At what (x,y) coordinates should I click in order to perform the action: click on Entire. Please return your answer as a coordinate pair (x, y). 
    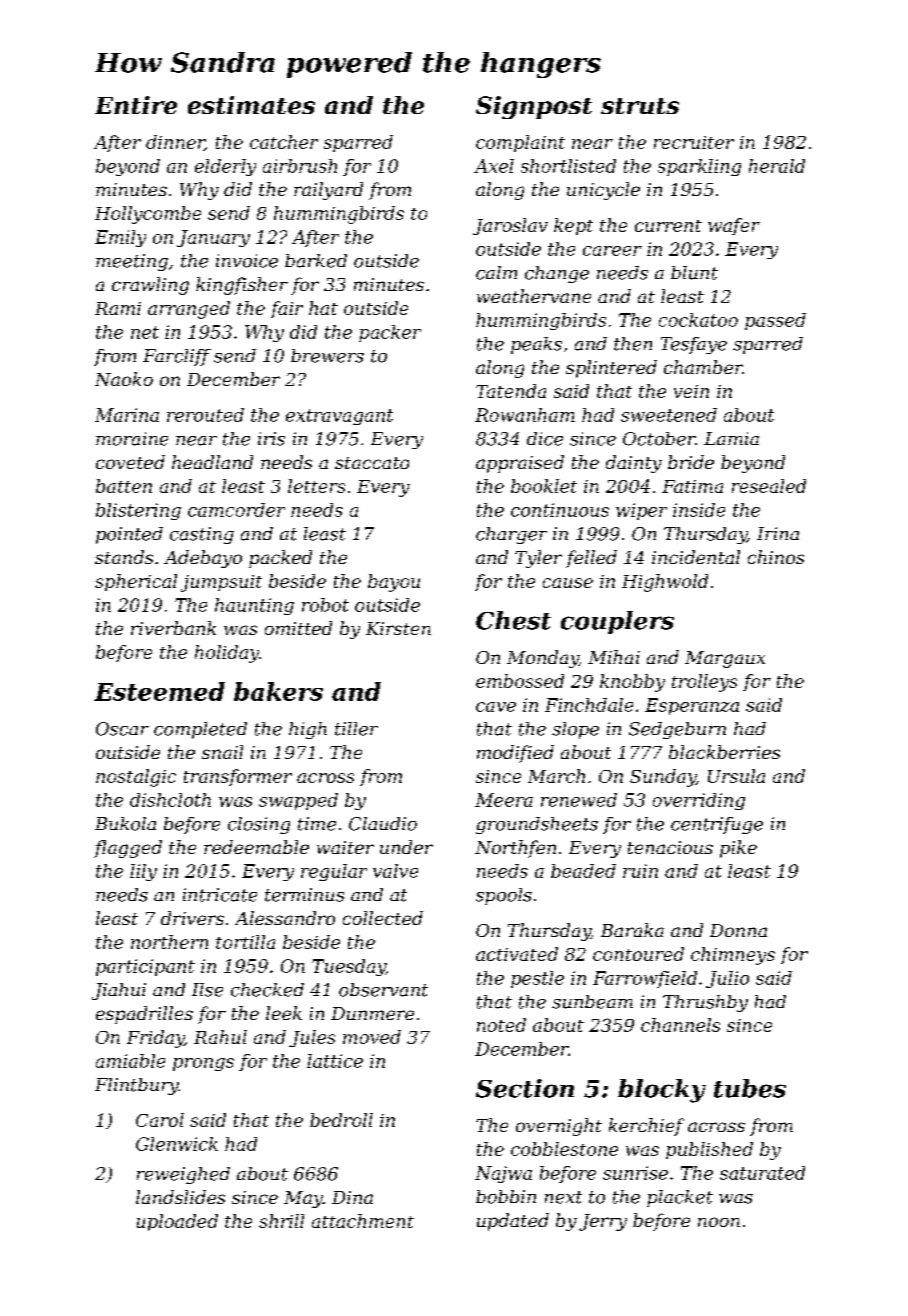
    Looking at the image, I should click on (136, 105).
